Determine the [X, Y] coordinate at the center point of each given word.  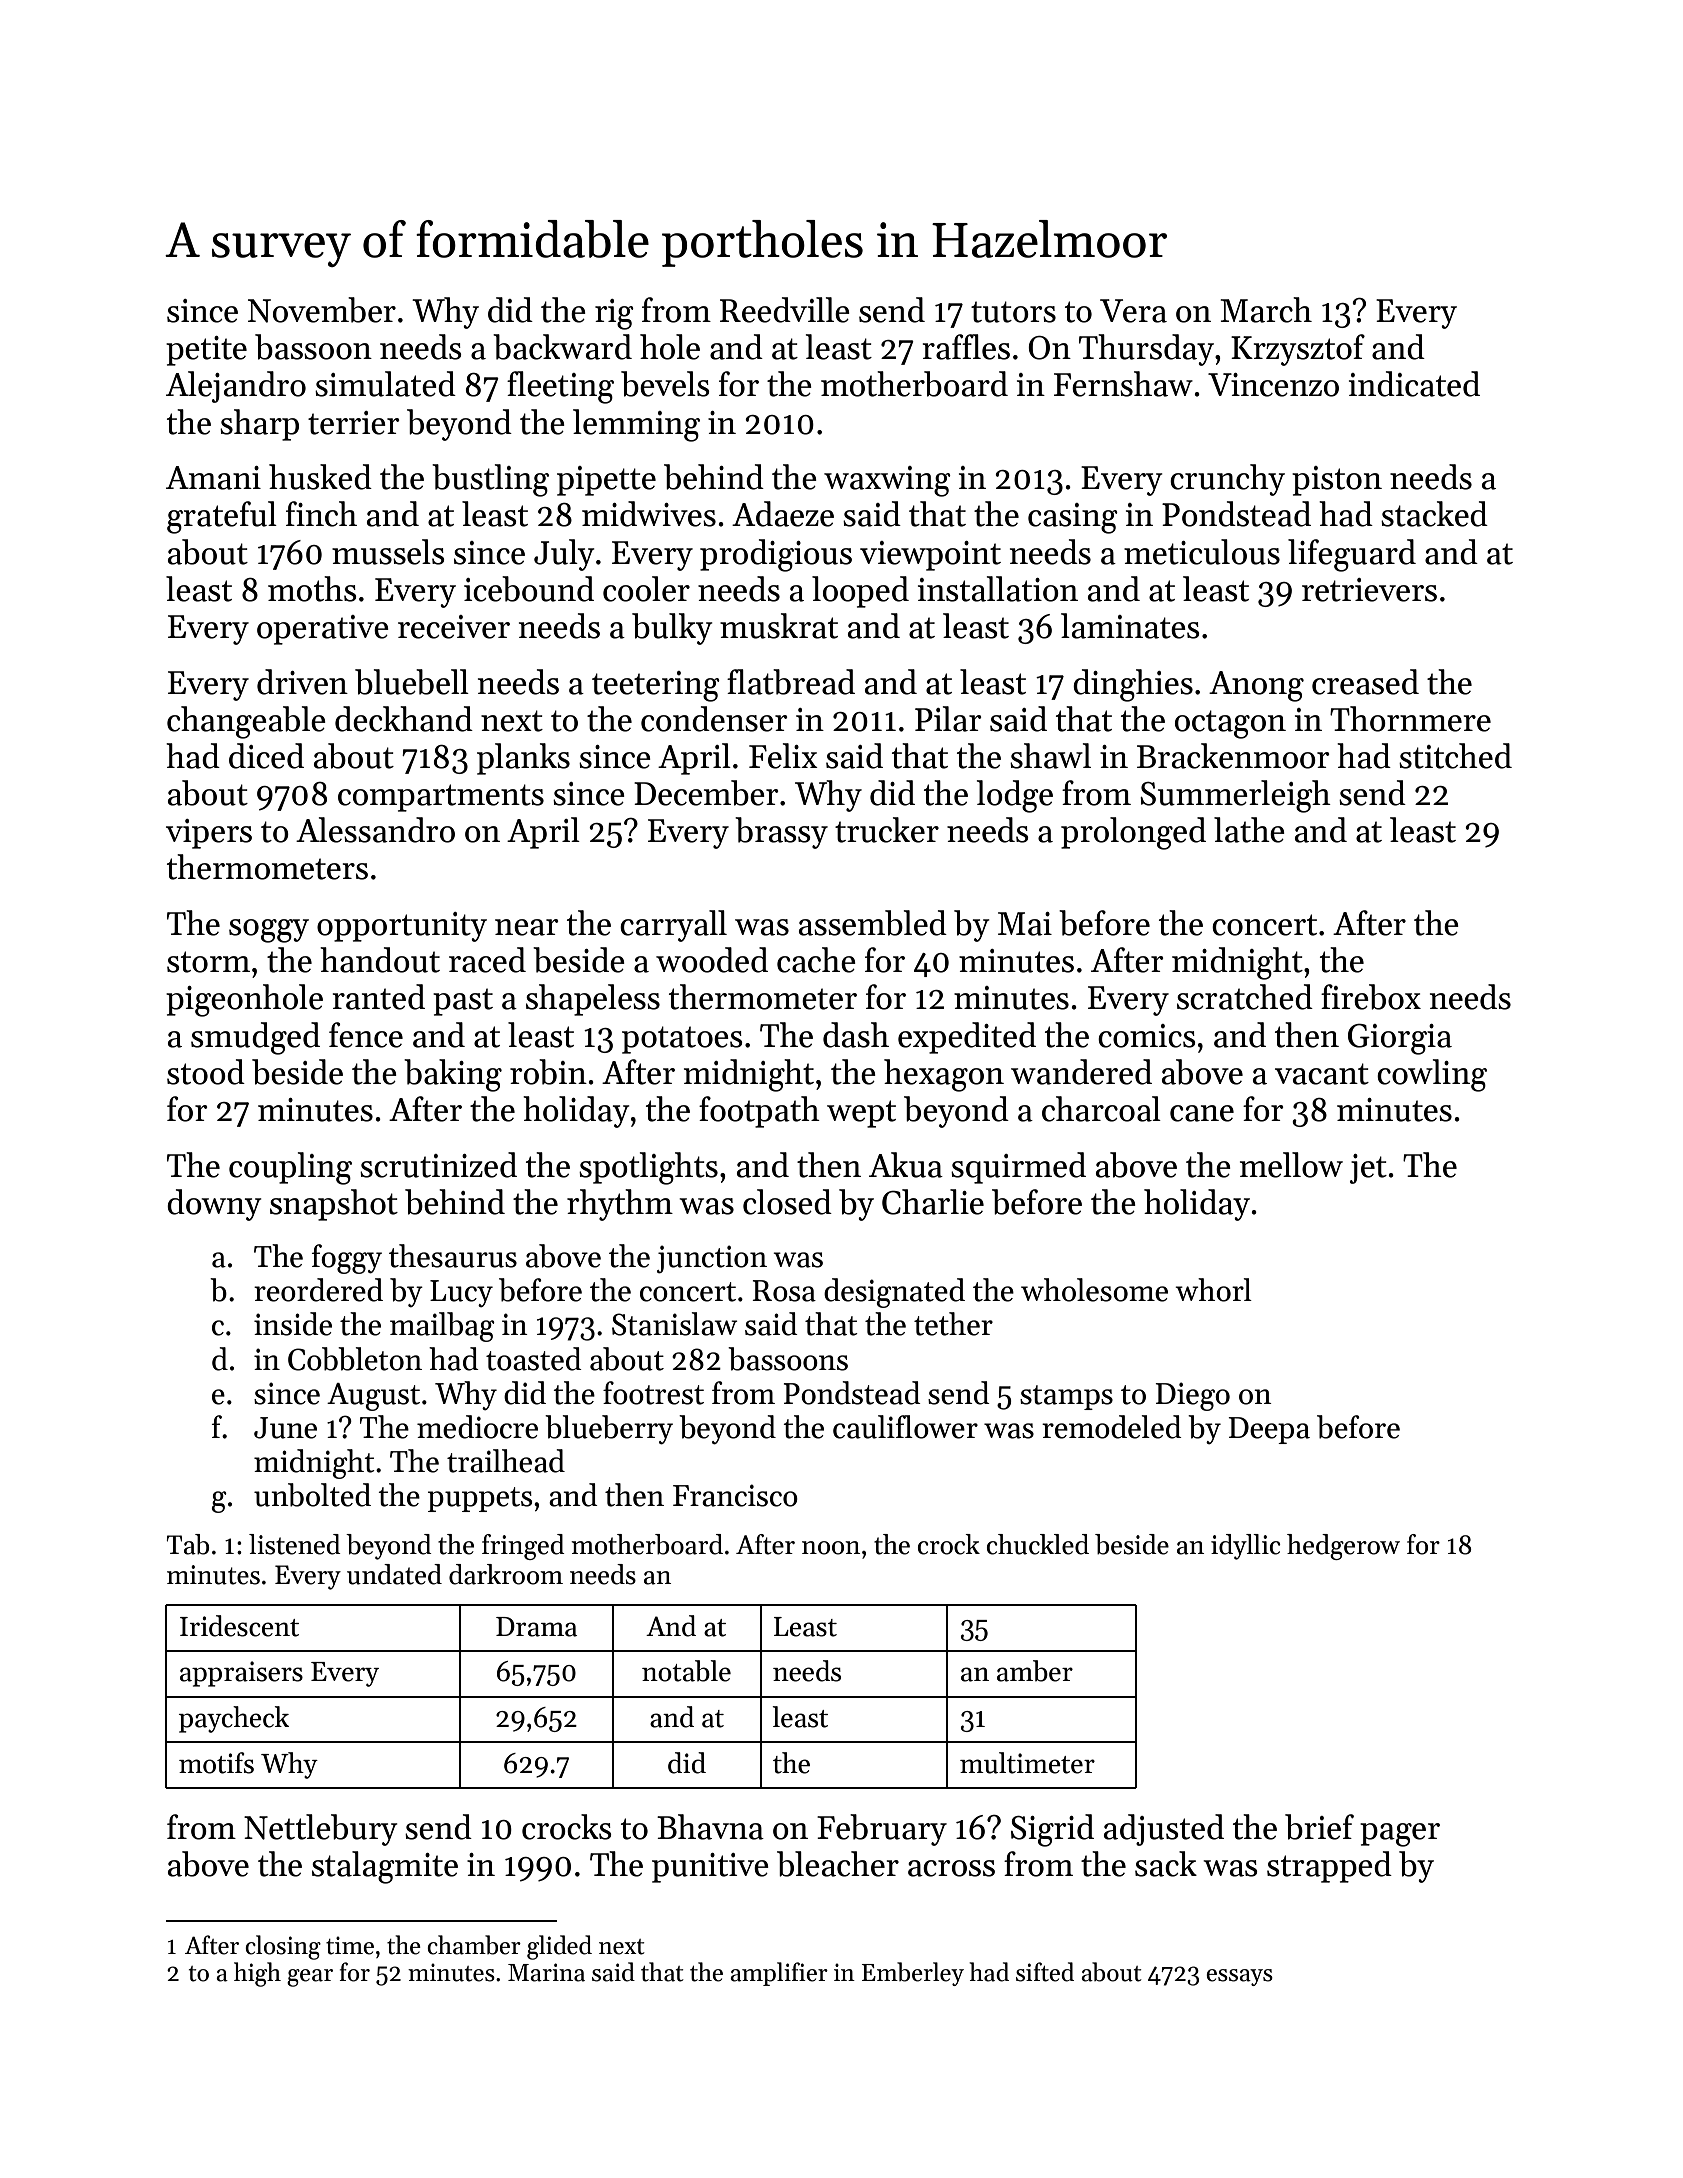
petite [206, 351]
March [1266, 310]
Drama [536, 1627]
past [463, 1002]
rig [614, 314]
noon [831, 1548]
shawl [1050, 756]
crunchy [1227, 480]
